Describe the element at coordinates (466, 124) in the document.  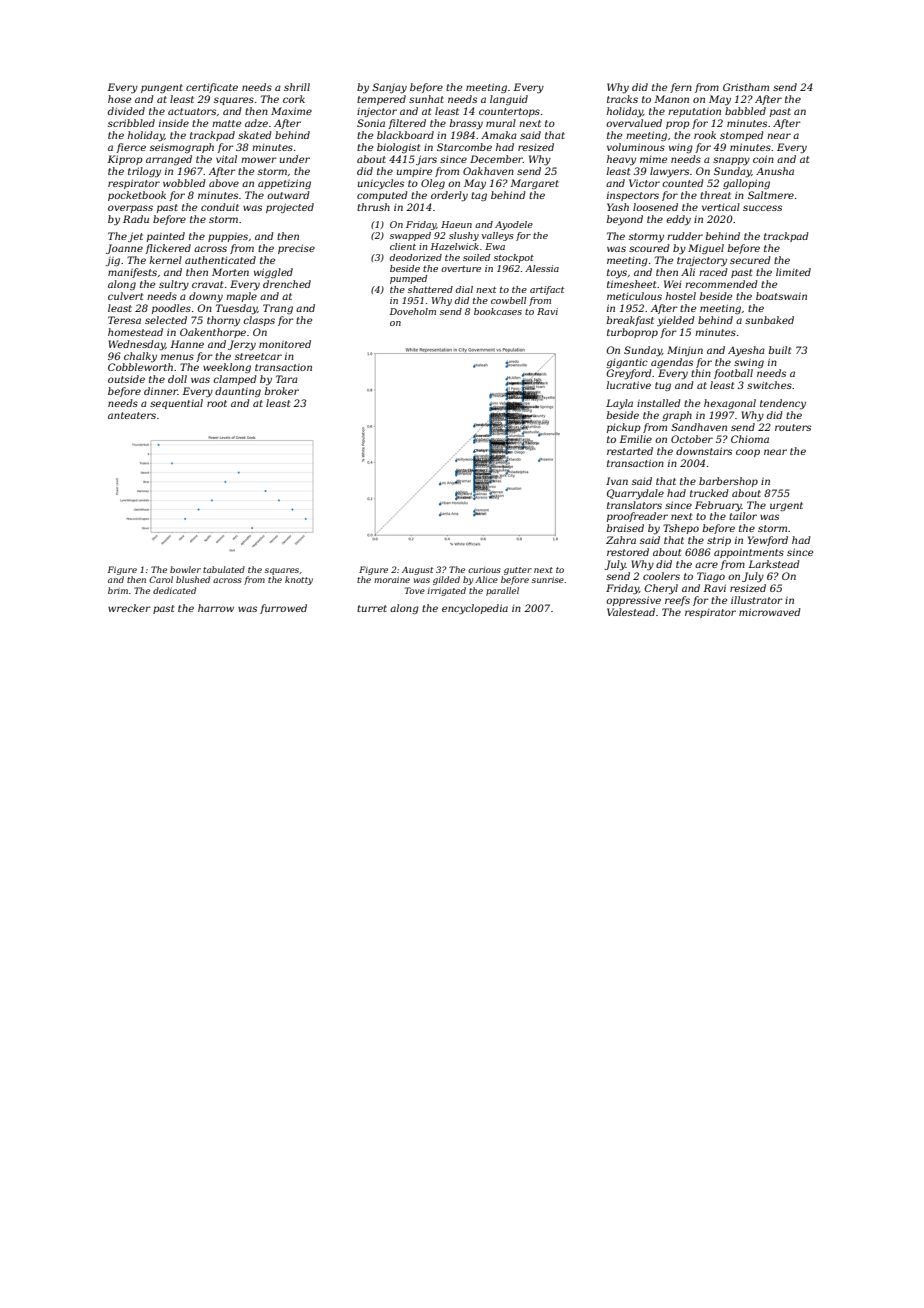
I see `brassy` at that location.
